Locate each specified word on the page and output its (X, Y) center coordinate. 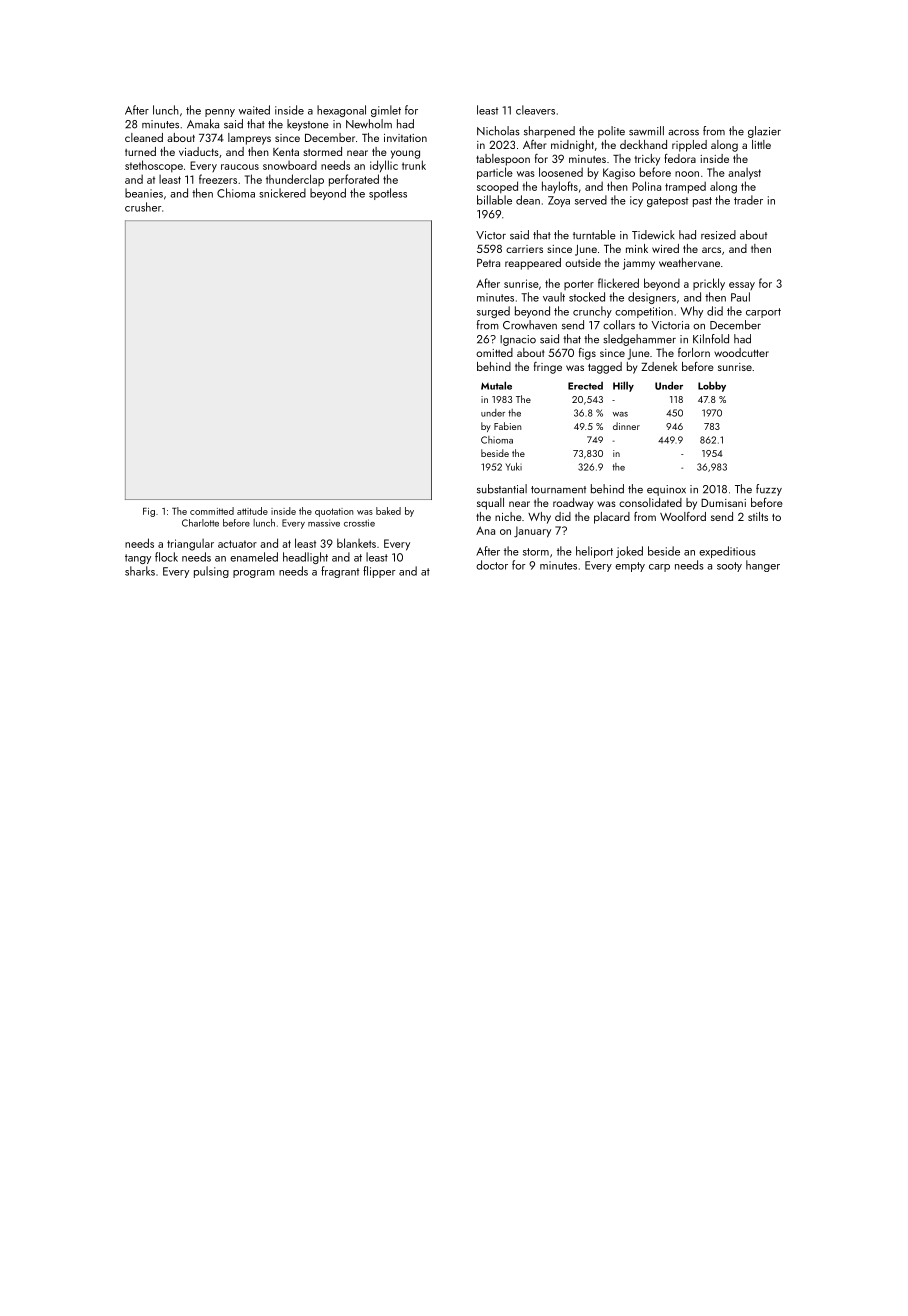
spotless (388, 194)
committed (212, 511)
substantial (502, 489)
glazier (764, 132)
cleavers (535, 110)
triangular (190, 545)
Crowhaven (530, 325)
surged (493, 312)
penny (220, 113)
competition (644, 312)
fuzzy (769, 490)
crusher (143, 207)
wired (665, 248)
